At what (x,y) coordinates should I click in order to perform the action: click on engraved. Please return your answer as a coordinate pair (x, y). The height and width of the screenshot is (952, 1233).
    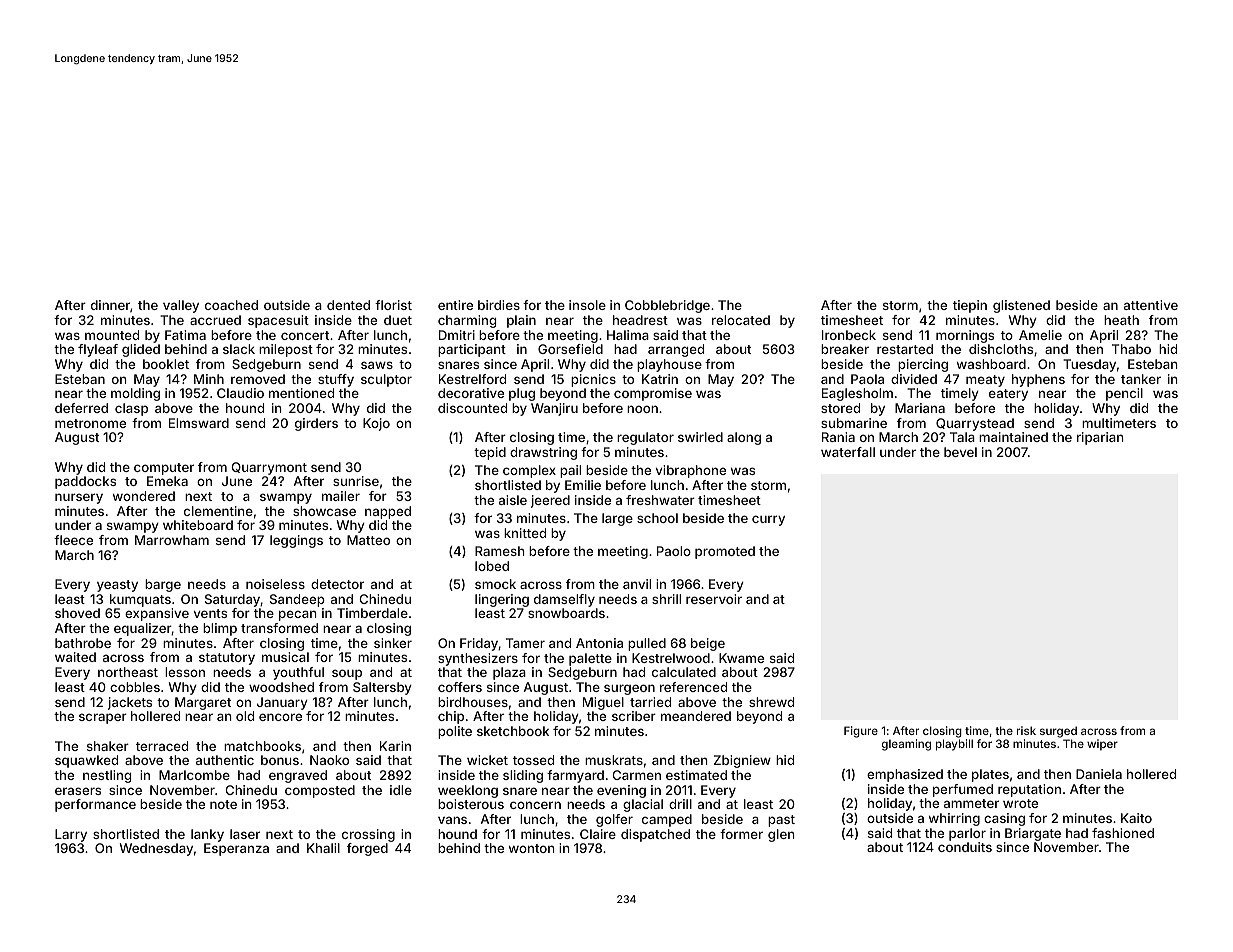
    Looking at the image, I should click on (298, 776).
